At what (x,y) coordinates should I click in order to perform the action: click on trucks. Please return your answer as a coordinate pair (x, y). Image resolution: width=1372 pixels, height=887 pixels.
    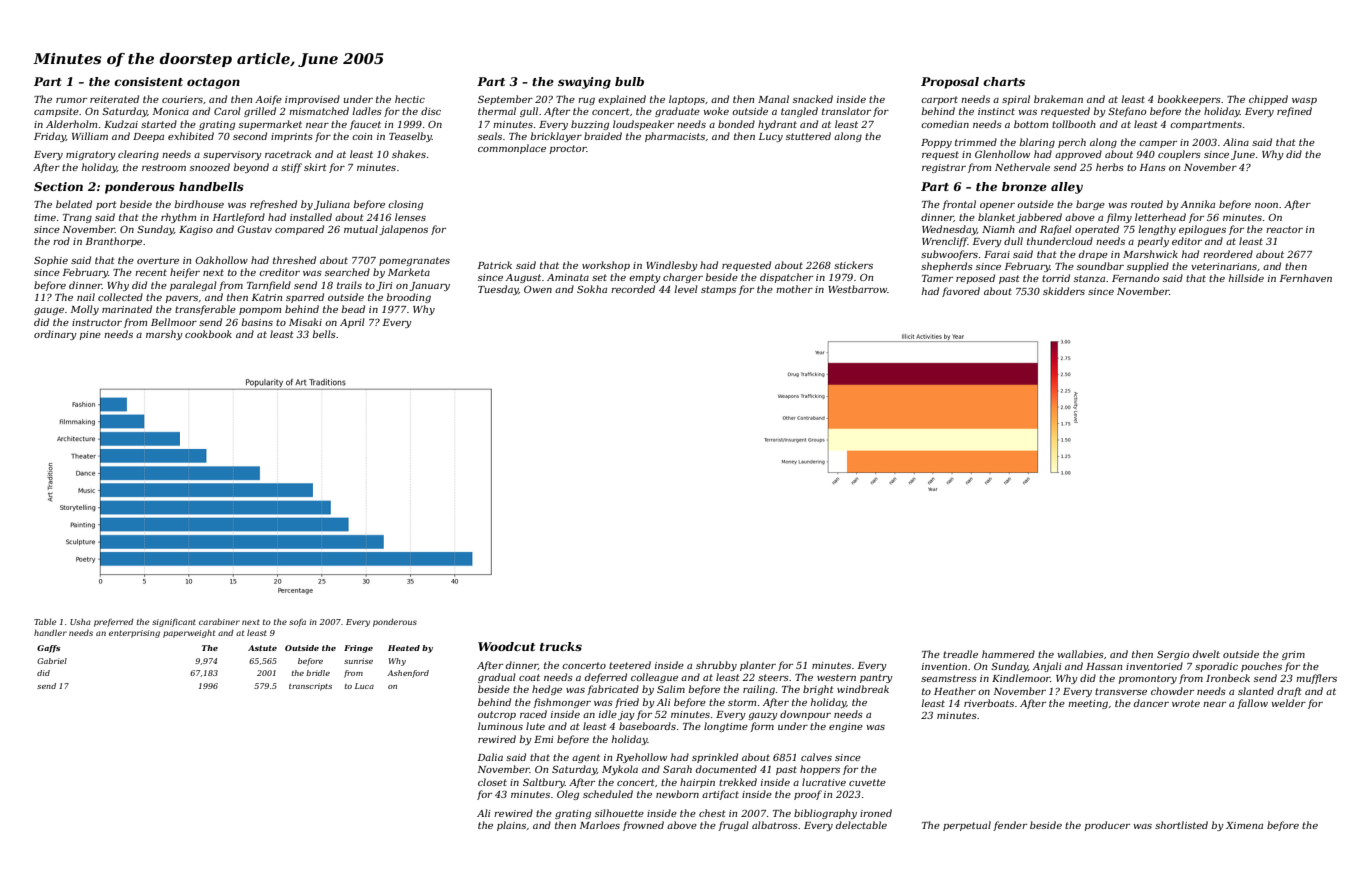
    Looking at the image, I should click on (561, 646).
